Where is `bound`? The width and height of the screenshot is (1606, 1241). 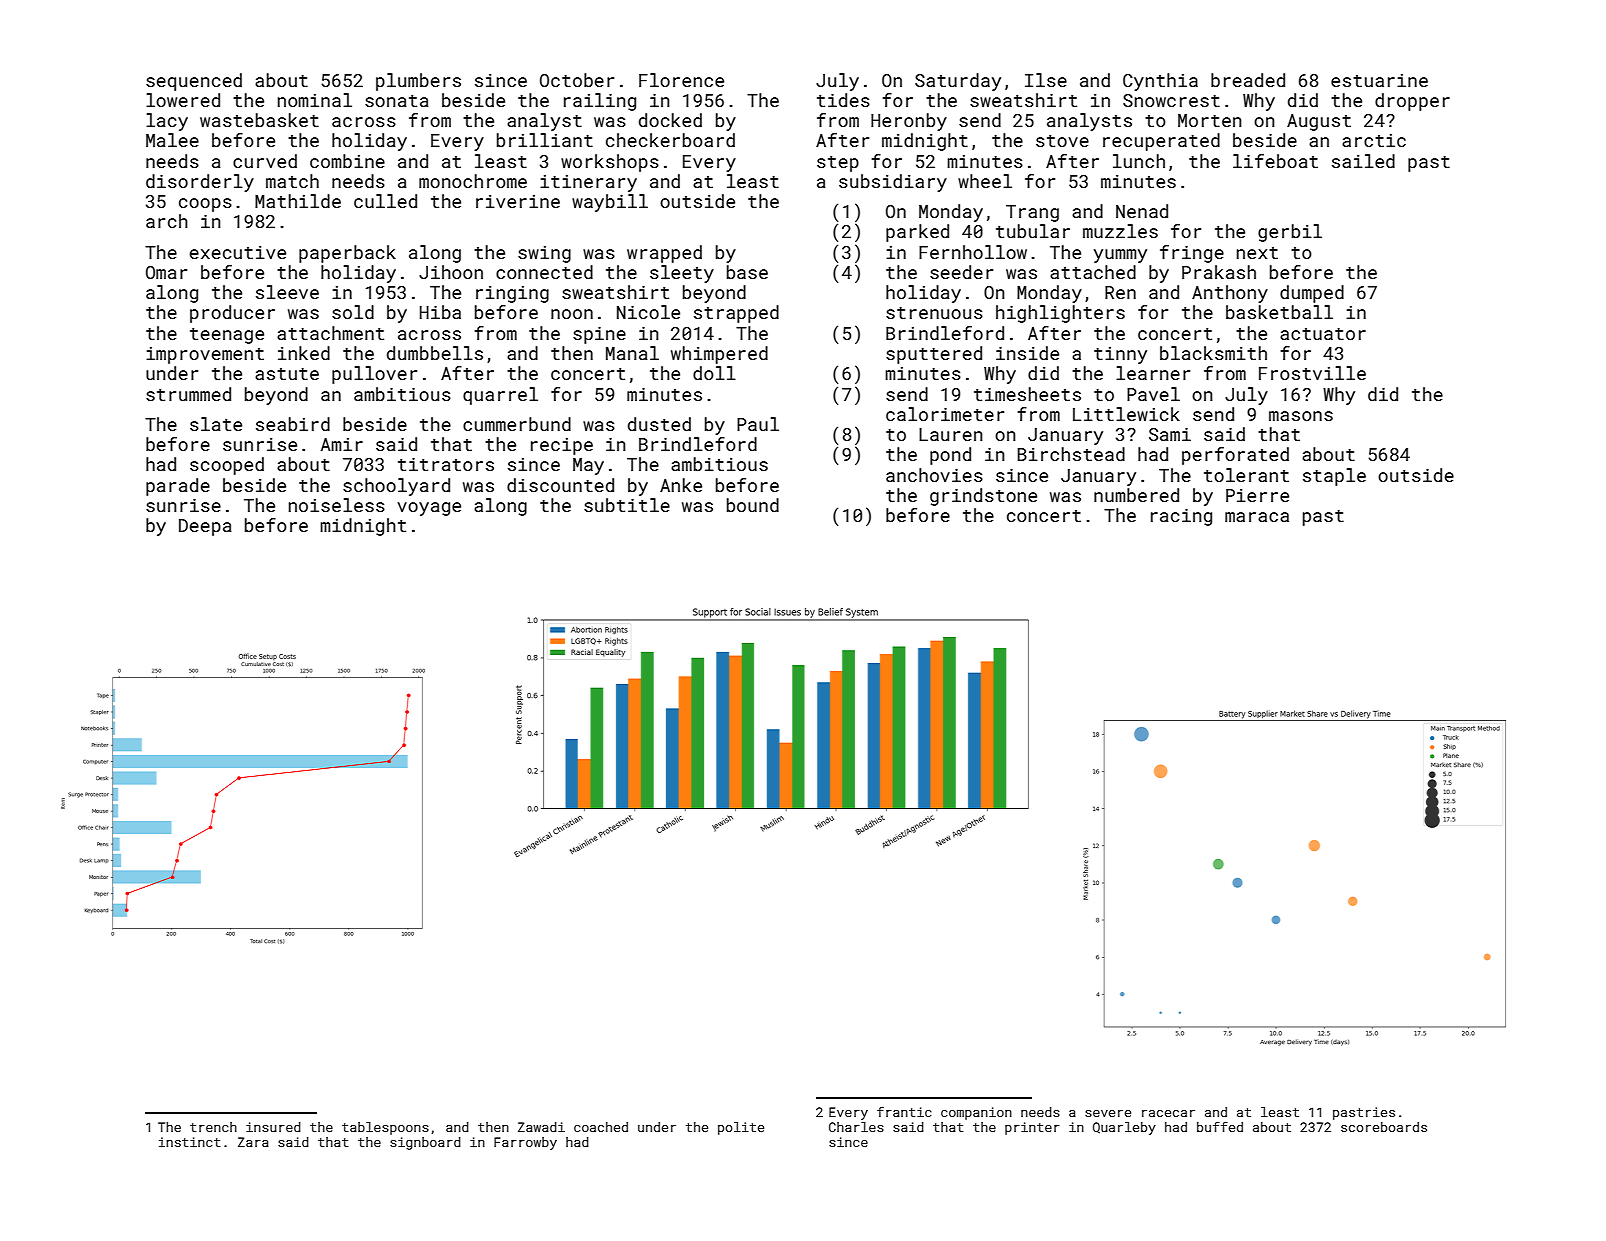 bound is located at coordinates (753, 505).
